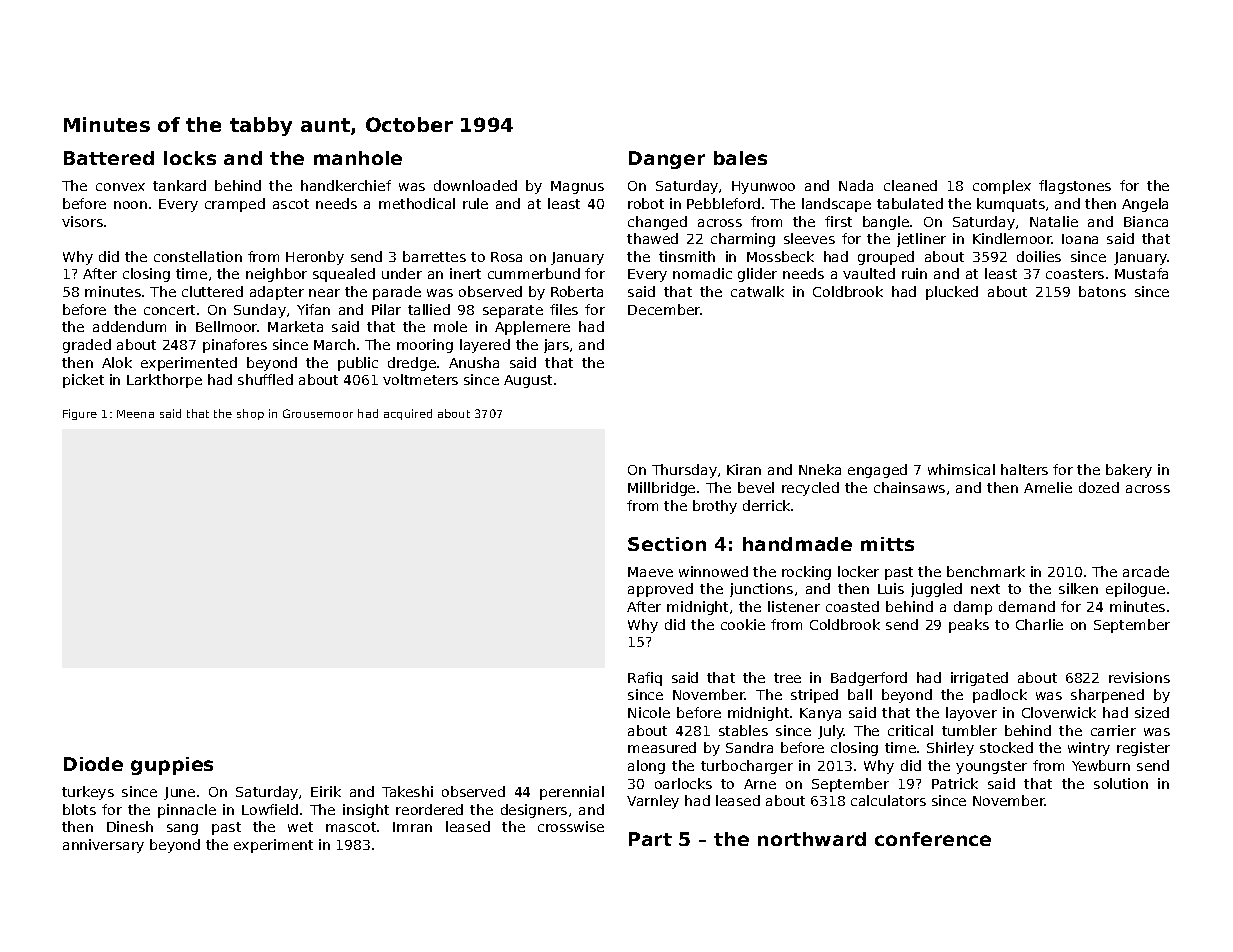 The width and height of the screenshot is (1233, 952). I want to click on Section, so click(667, 544).
